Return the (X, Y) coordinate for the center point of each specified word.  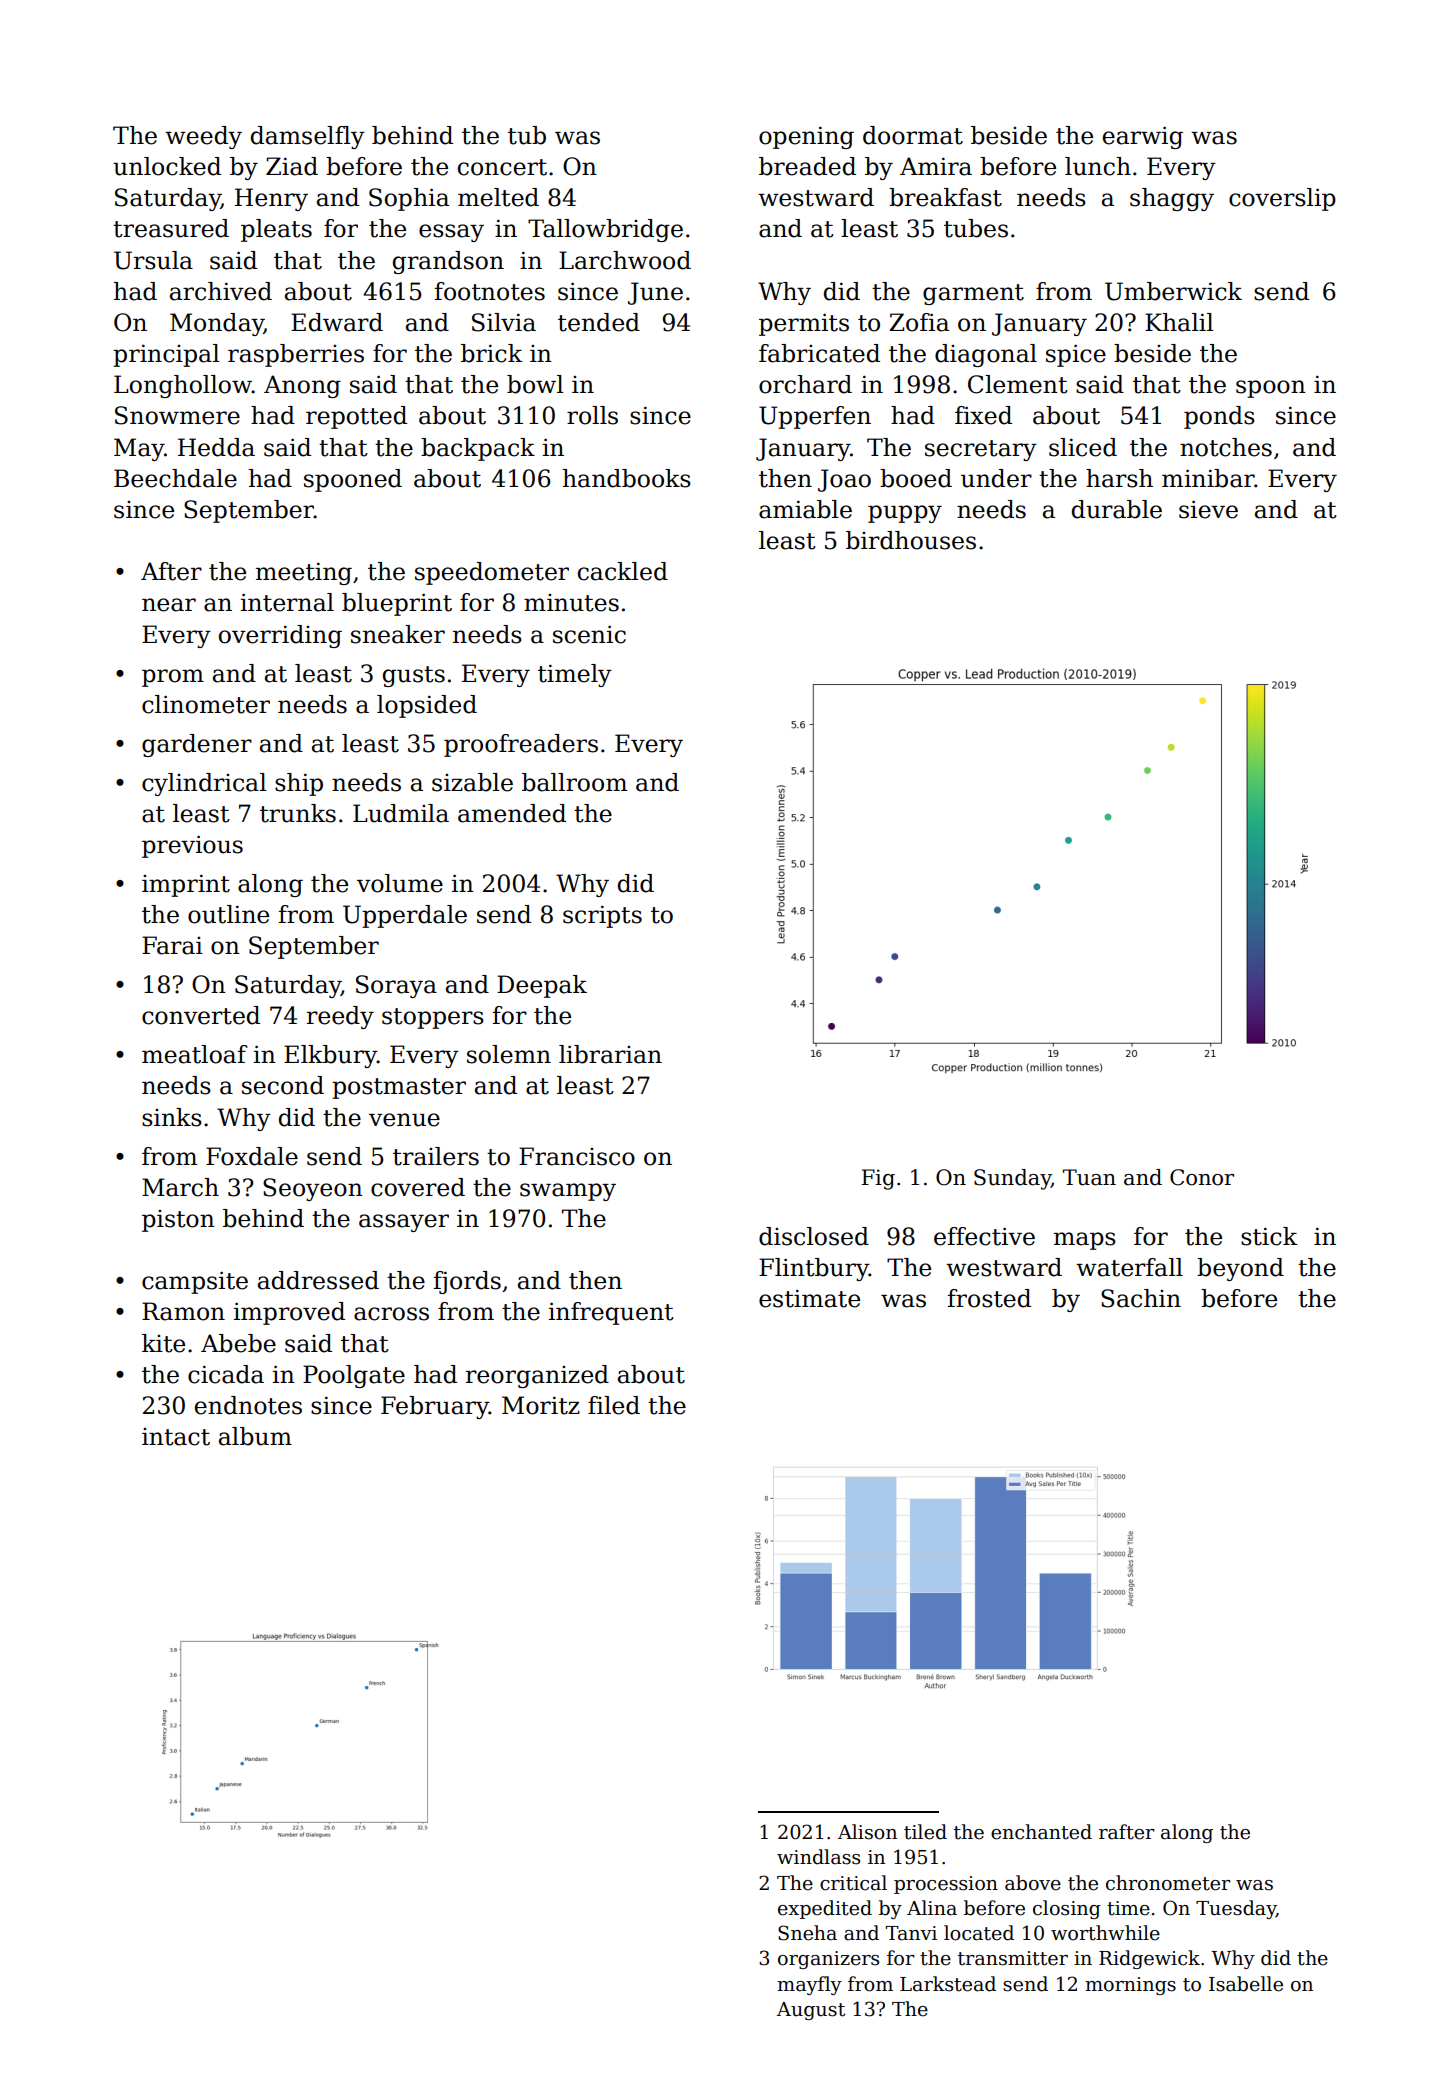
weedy (203, 137)
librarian (610, 1054)
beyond (1240, 1269)
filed (614, 1405)
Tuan (1089, 1177)
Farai (172, 945)
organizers (828, 1960)
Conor (1202, 1177)
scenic (589, 634)
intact (176, 1437)
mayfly (809, 1985)
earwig (1143, 137)
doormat (913, 135)
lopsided (427, 706)
